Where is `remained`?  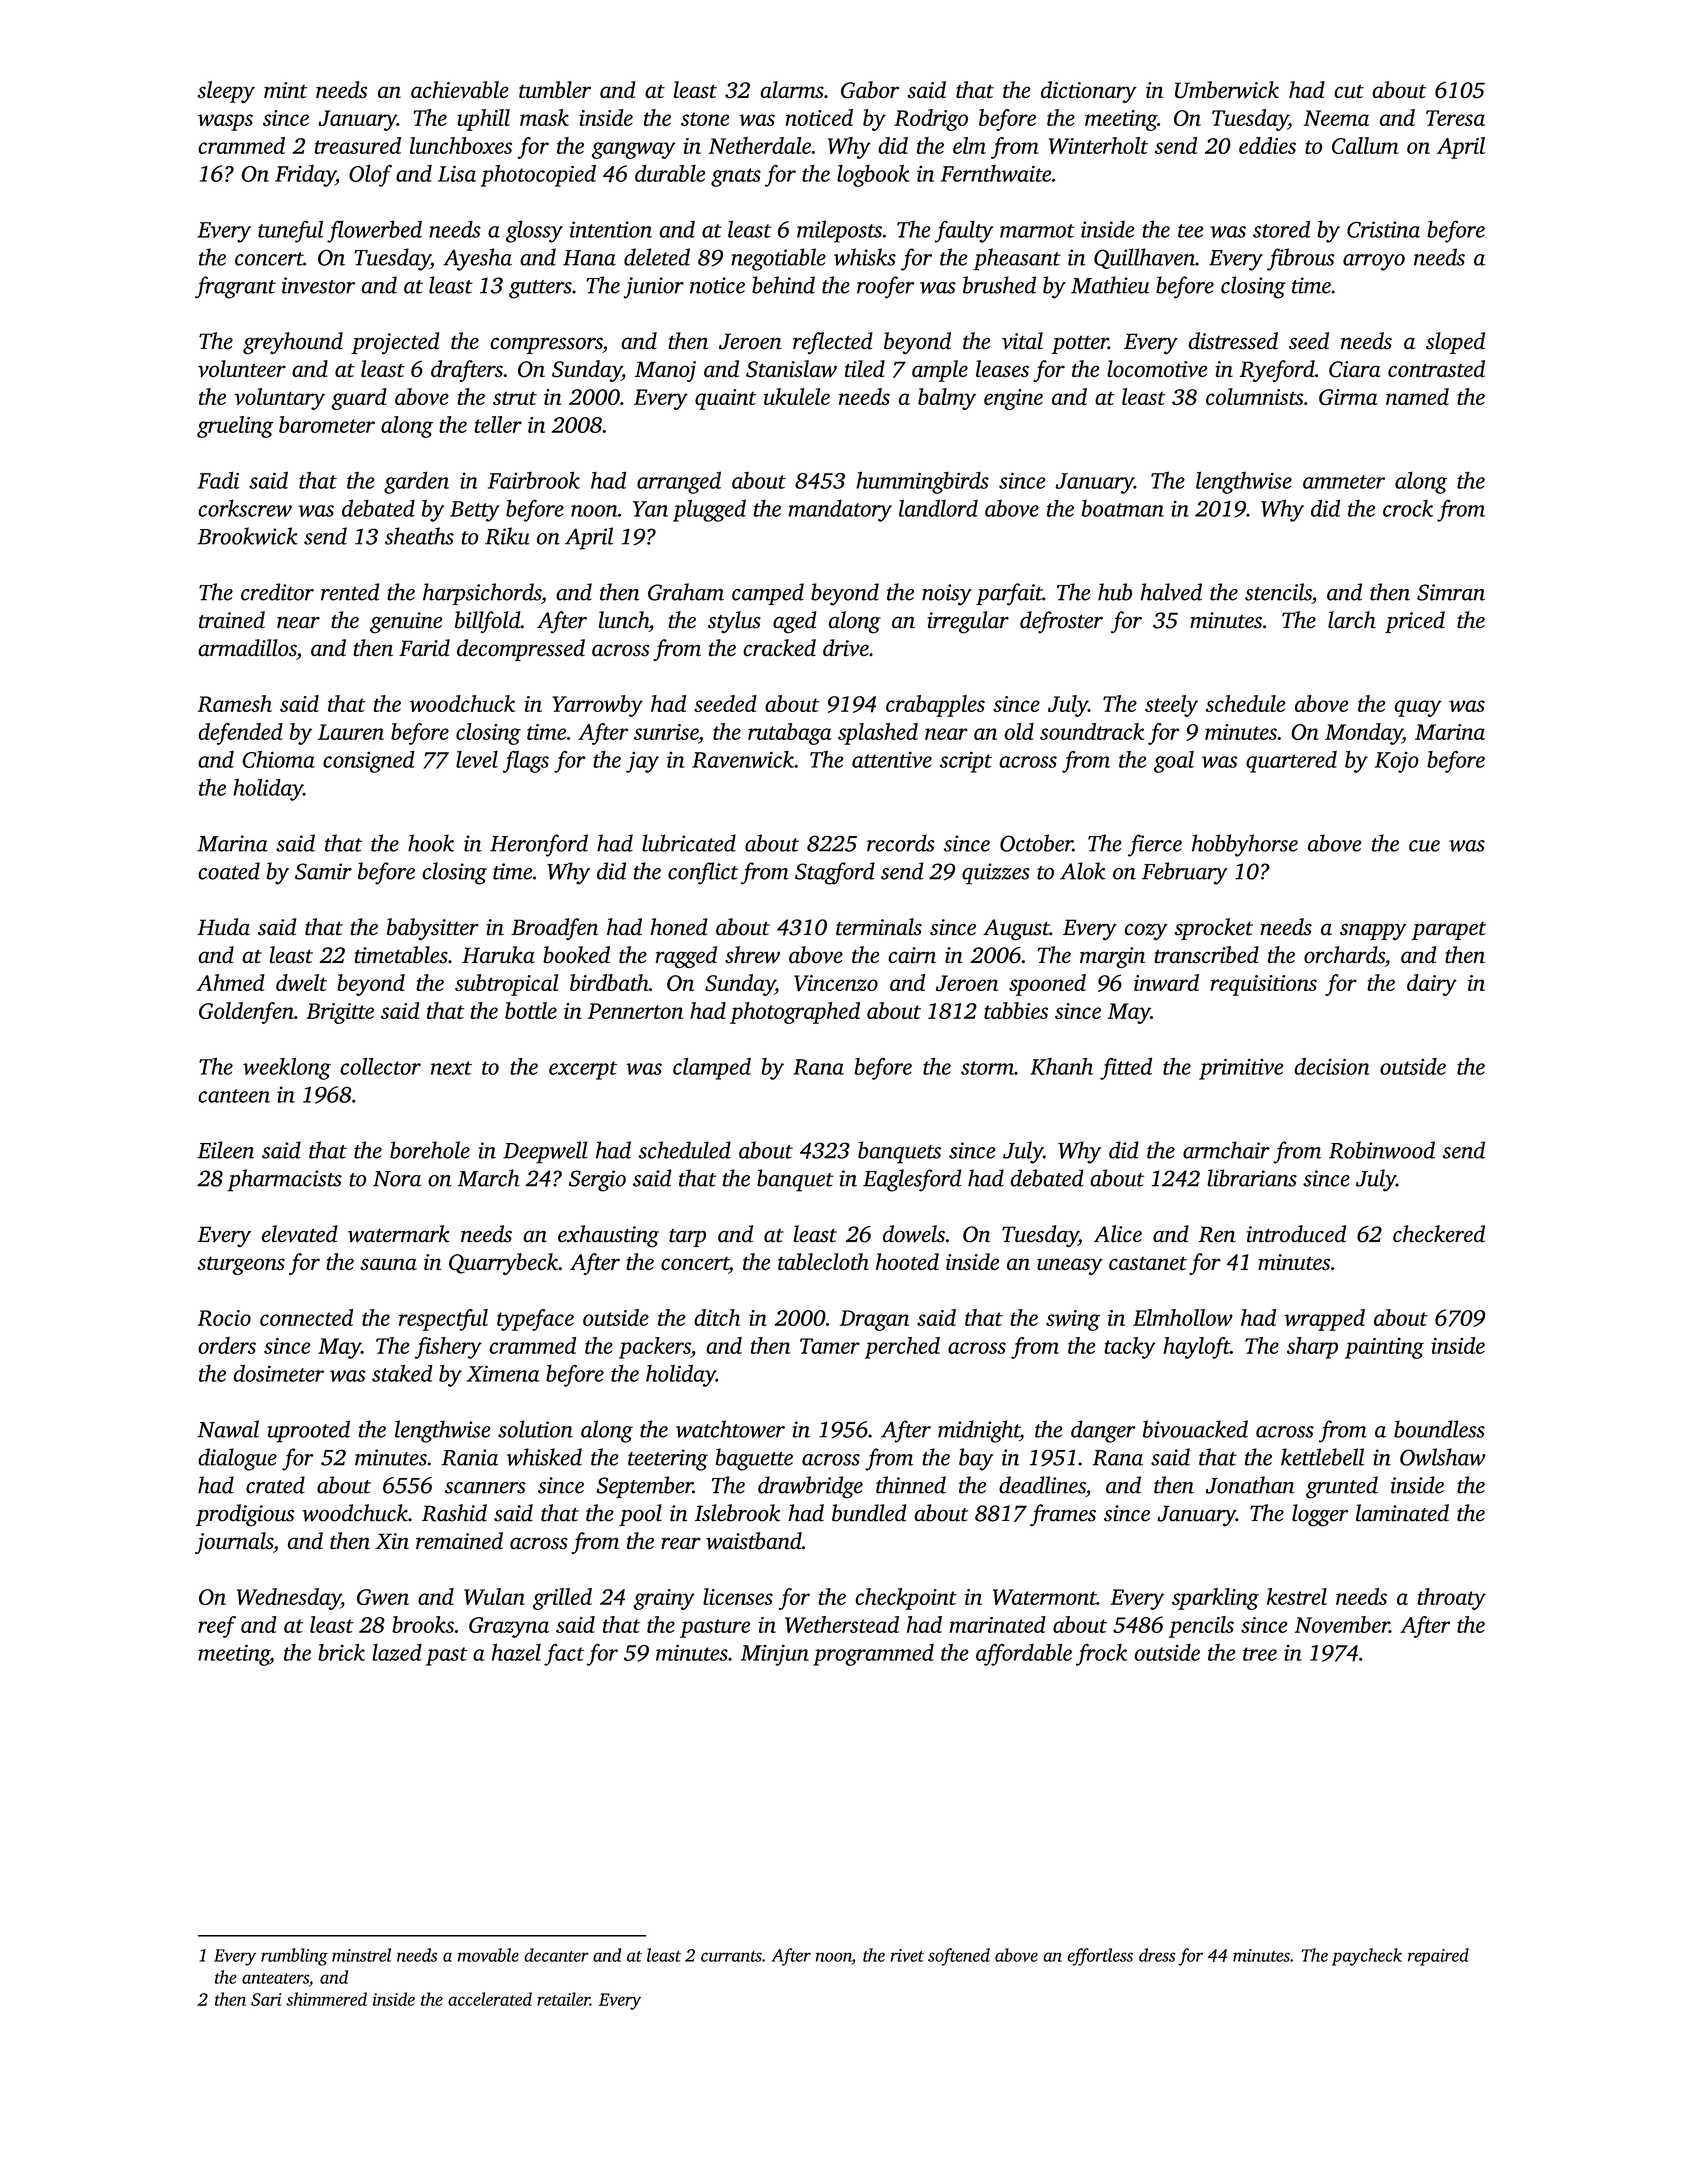
remained is located at coordinates (459, 1541).
